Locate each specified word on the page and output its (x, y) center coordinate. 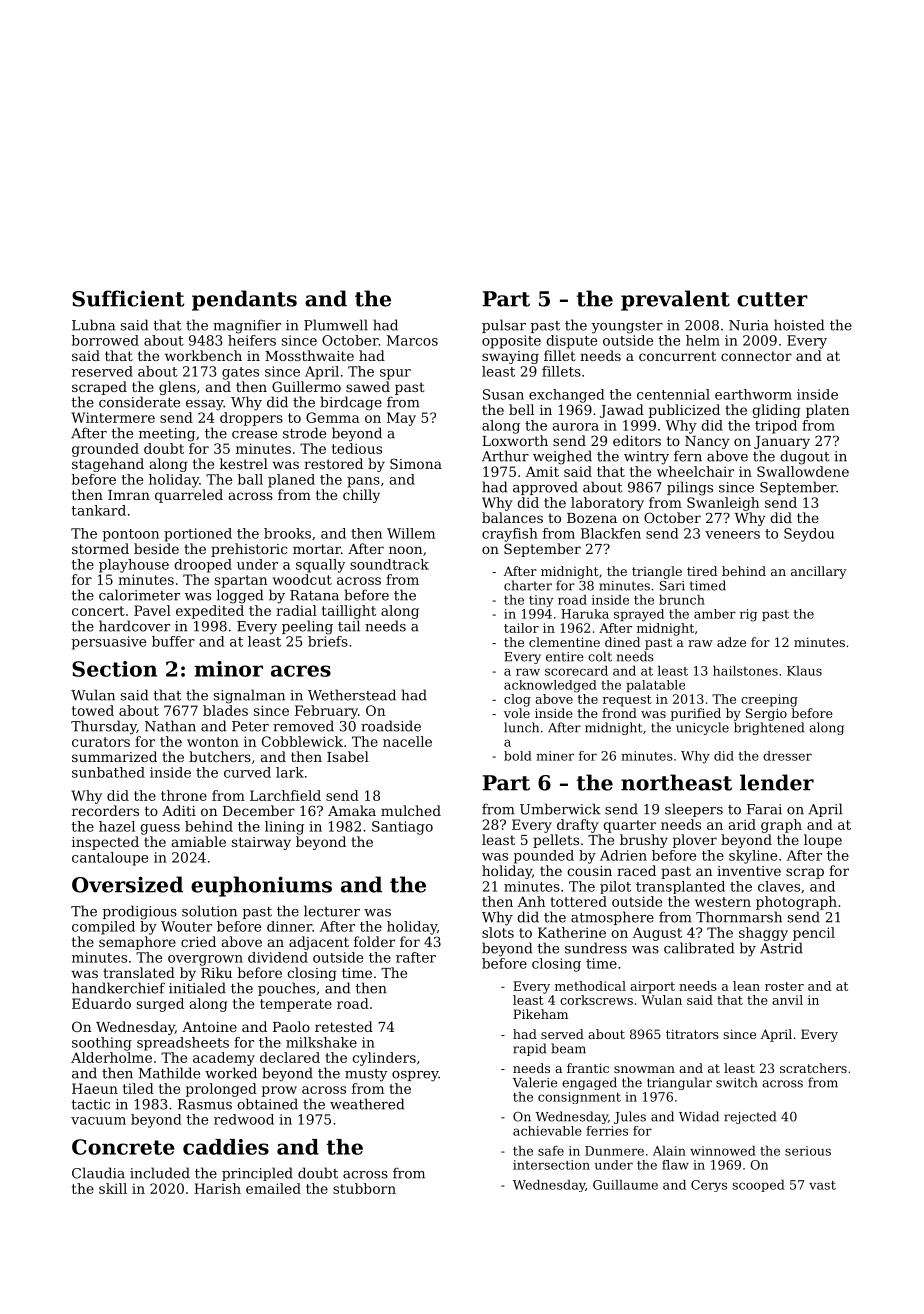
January (782, 442)
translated (139, 972)
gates (240, 373)
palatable (655, 686)
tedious (357, 448)
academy (224, 1059)
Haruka (585, 614)
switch (737, 1082)
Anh (531, 901)
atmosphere (612, 918)
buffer (173, 641)
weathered (367, 1104)
